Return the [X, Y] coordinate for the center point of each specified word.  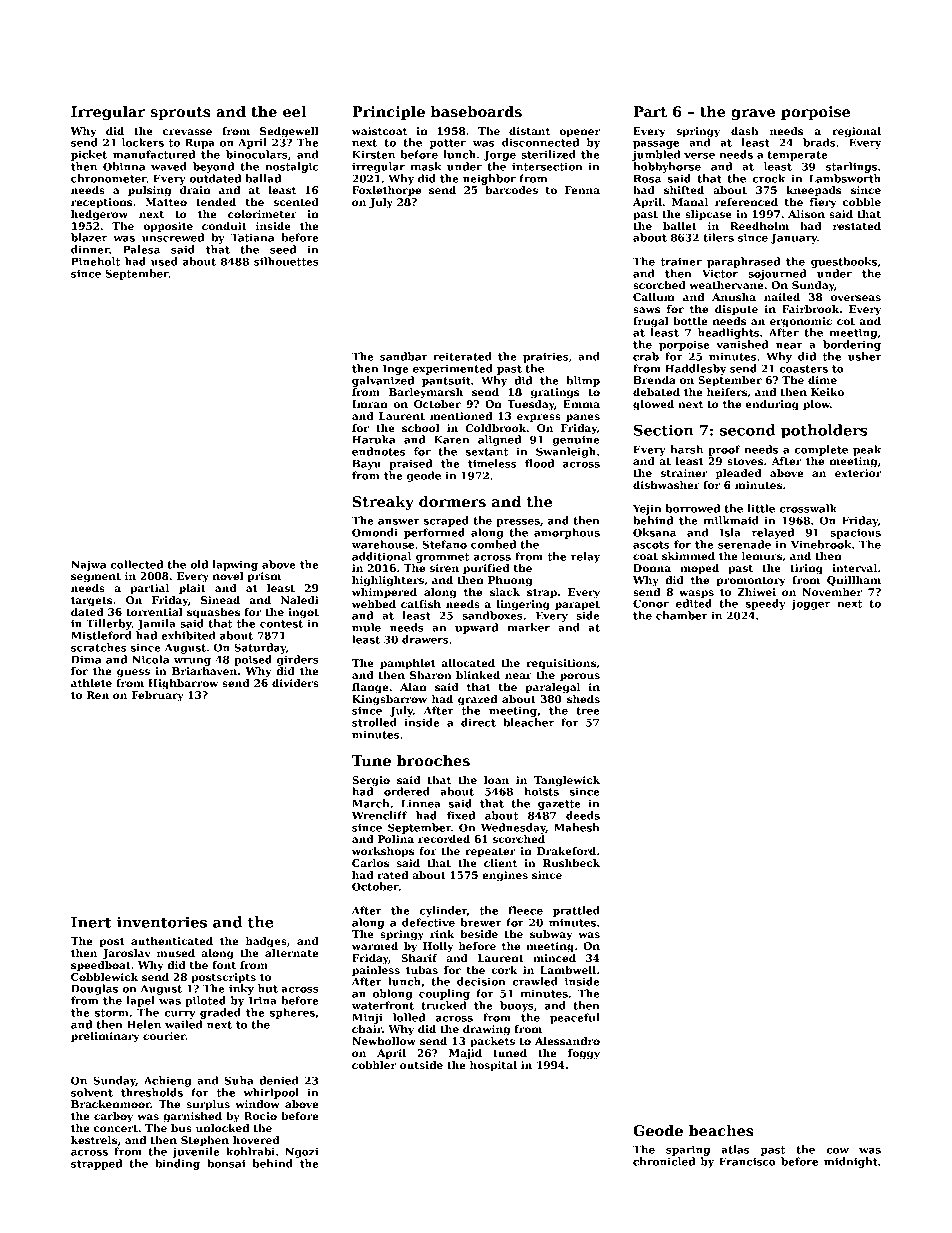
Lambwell [568, 970]
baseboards [476, 111]
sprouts [180, 113]
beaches [721, 1130]
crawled [535, 981]
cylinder [443, 911]
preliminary [105, 1037]
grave [753, 114]
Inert [91, 922]
